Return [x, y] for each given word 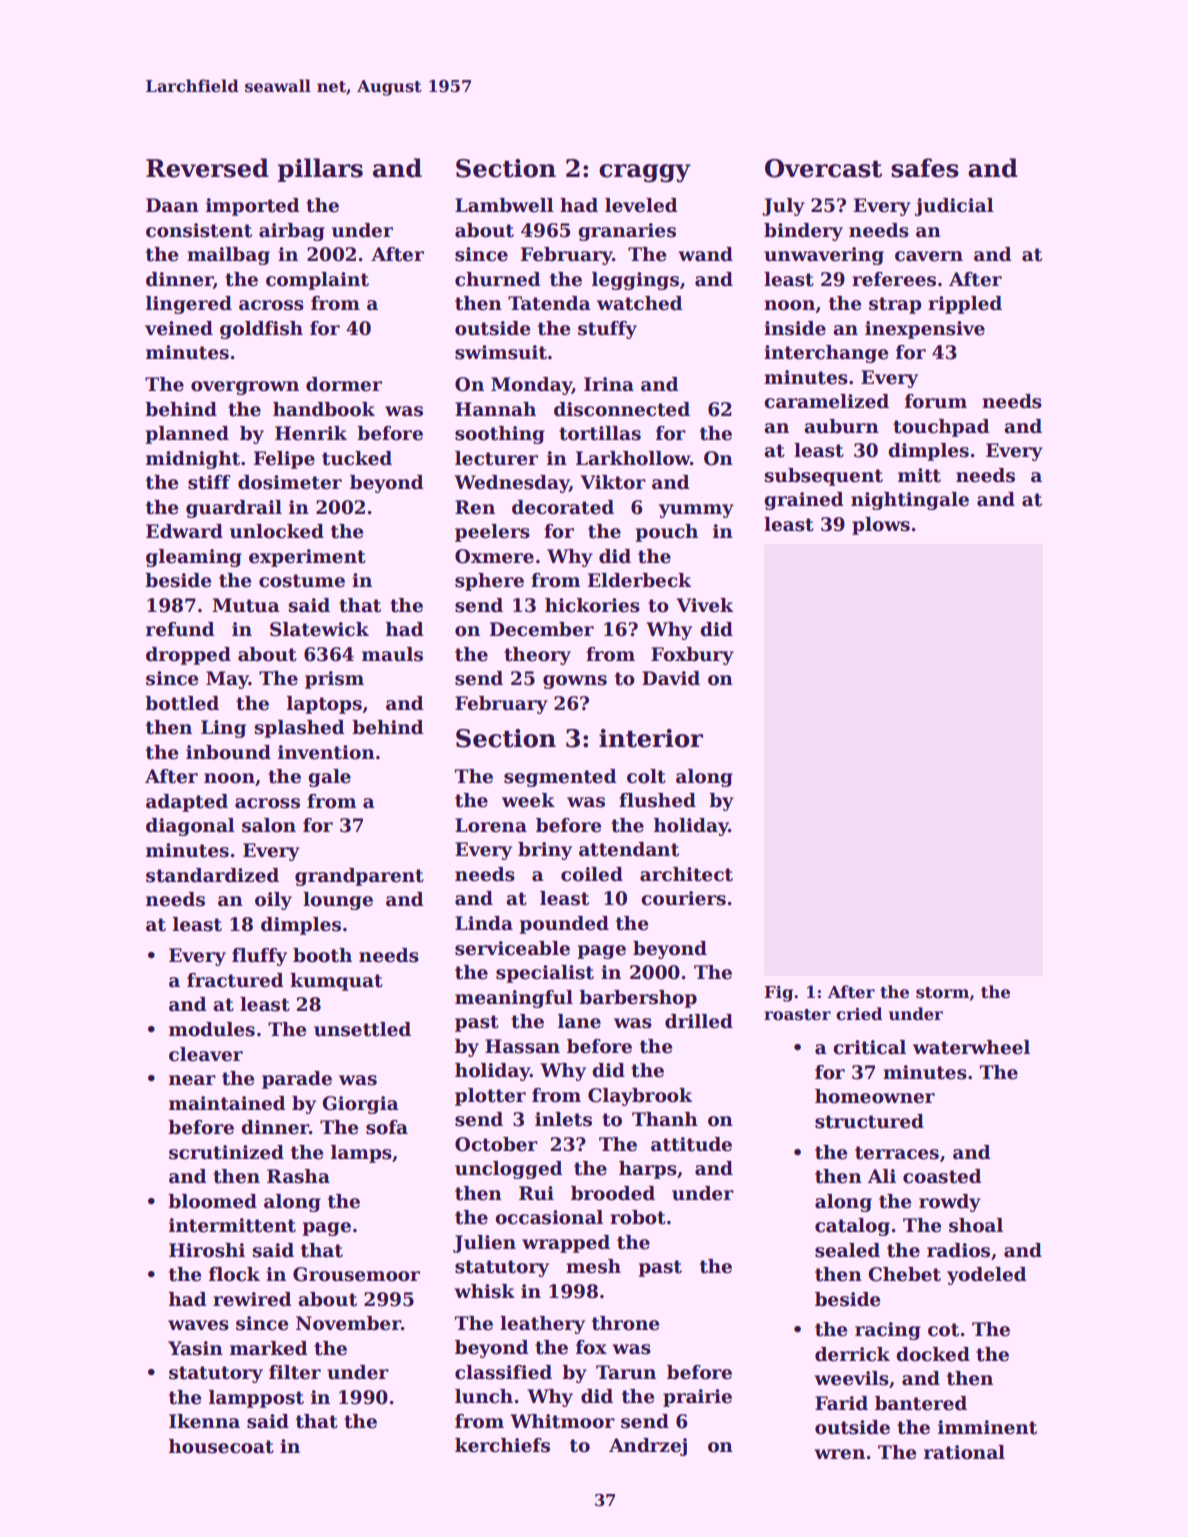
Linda [484, 923]
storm [942, 993]
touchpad [941, 428]
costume [302, 581]
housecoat [221, 1446]
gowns [575, 682]
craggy [645, 173]
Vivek [704, 605]
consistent [199, 230]
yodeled [986, 1276]
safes [925, 168]
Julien [484, 1244]
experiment [307, 558]
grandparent [359, 877]
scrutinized [226, 1152]
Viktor [613, 482]
